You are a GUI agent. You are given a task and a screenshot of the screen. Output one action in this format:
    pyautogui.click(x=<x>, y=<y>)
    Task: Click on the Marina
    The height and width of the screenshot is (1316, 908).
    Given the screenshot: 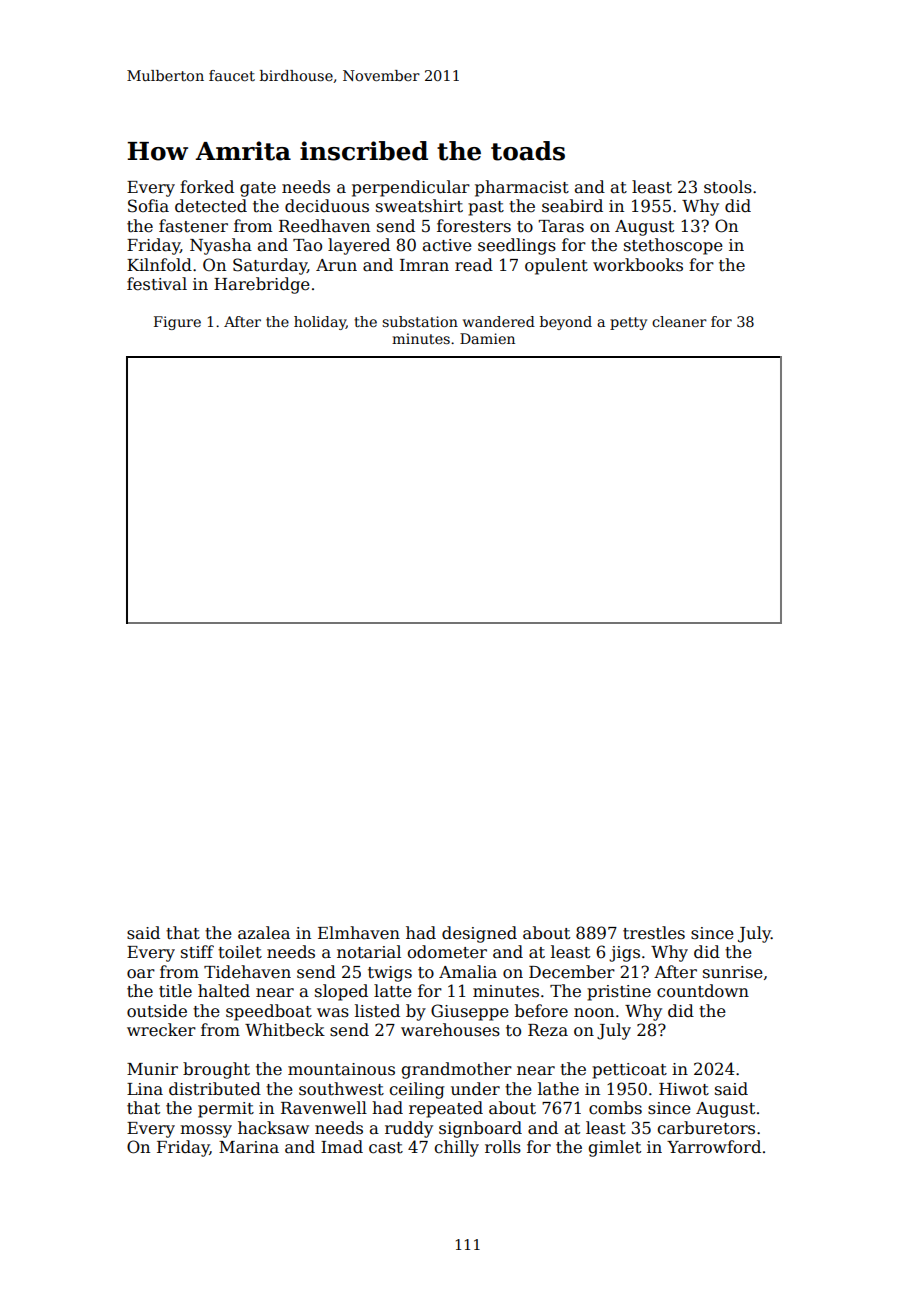 What is the action you would take?
    pyautogui.click(x=249, y=1147)
